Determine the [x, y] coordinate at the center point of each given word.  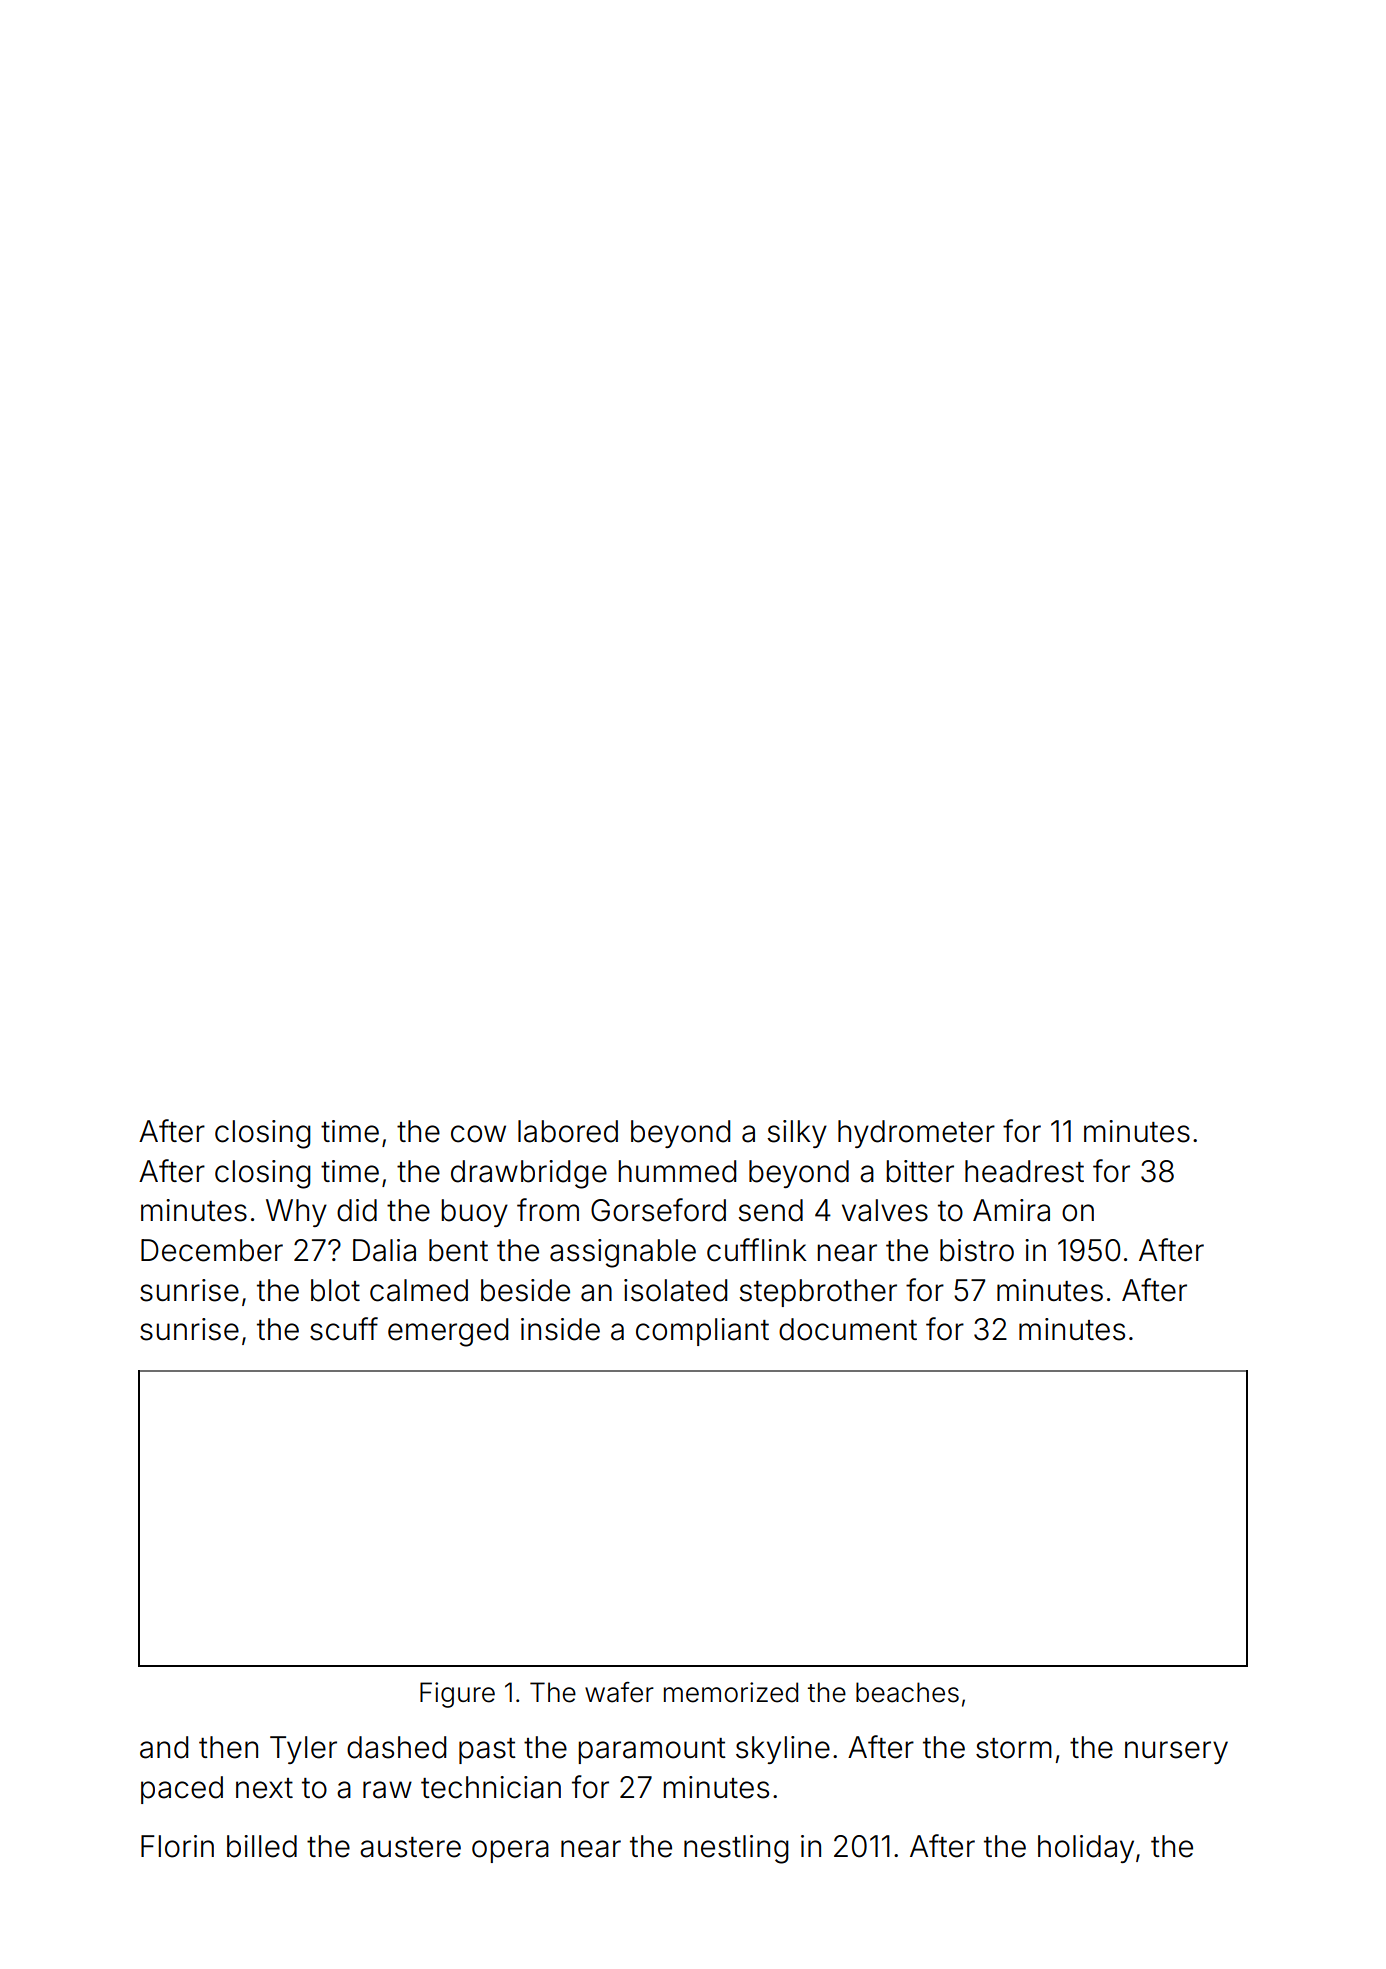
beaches [907, 1692]
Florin [177, 1846]
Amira [1011, 1210]
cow [478, 1134]
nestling [736, 1849]
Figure [457, 1695]
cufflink [756, 1250]
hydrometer [916, 1134]
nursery [1176, 1752]
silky [797, 1134]
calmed [419, 1290]
